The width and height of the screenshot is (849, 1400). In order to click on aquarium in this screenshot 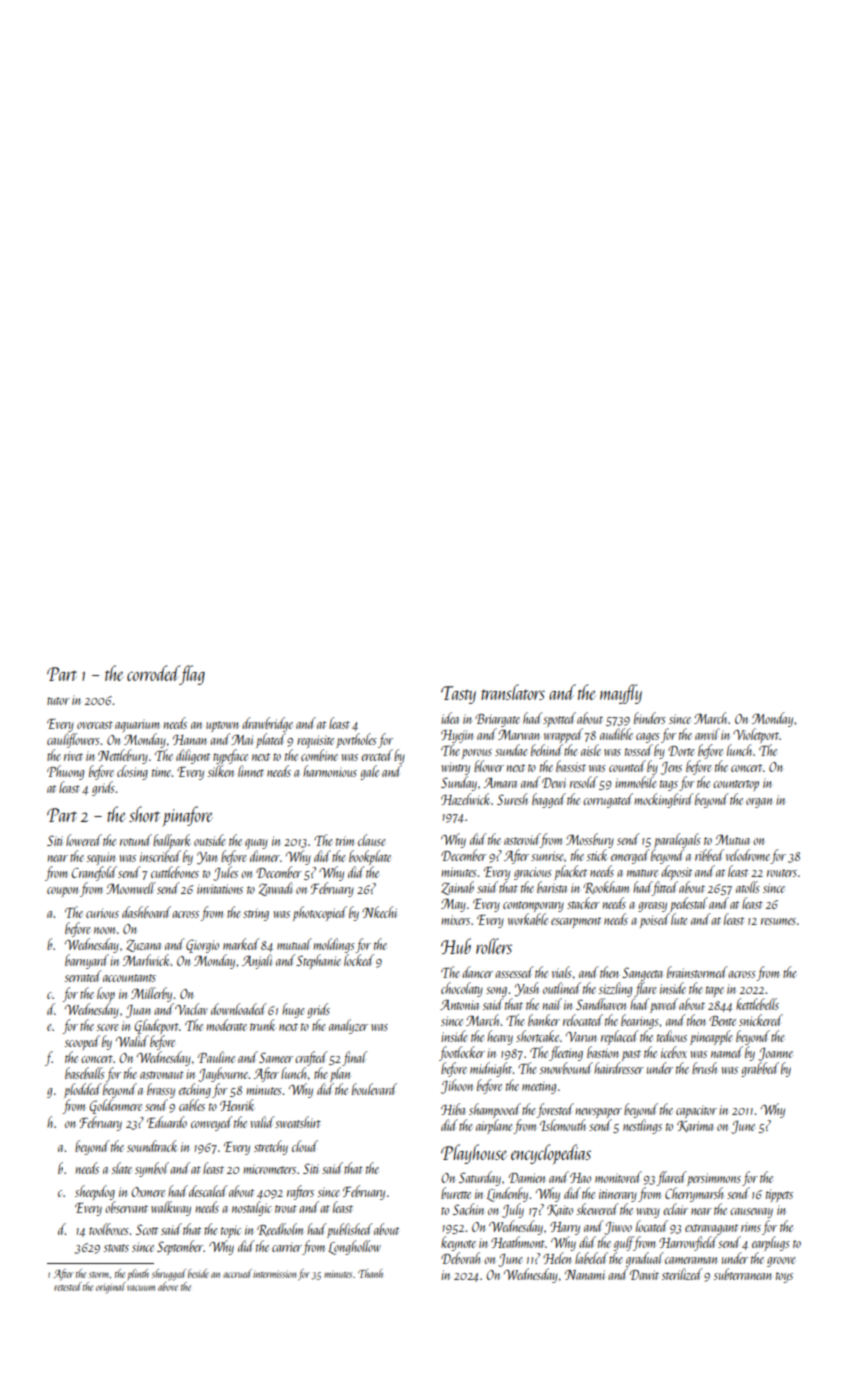, I will do `click(137, 725)`.
